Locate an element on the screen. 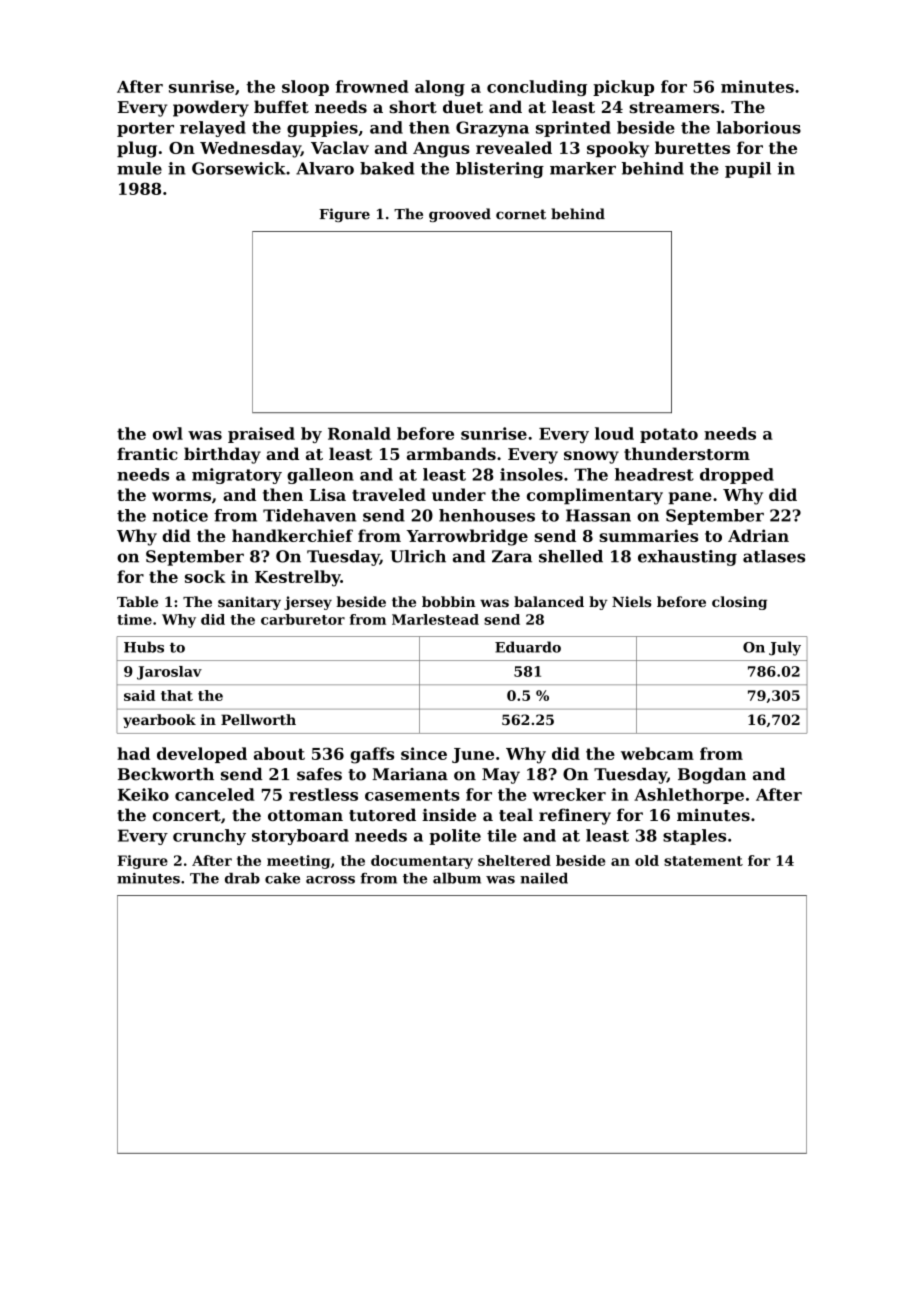 The image size is (924, 1314). armbands is located at coordinates (451, 453).
